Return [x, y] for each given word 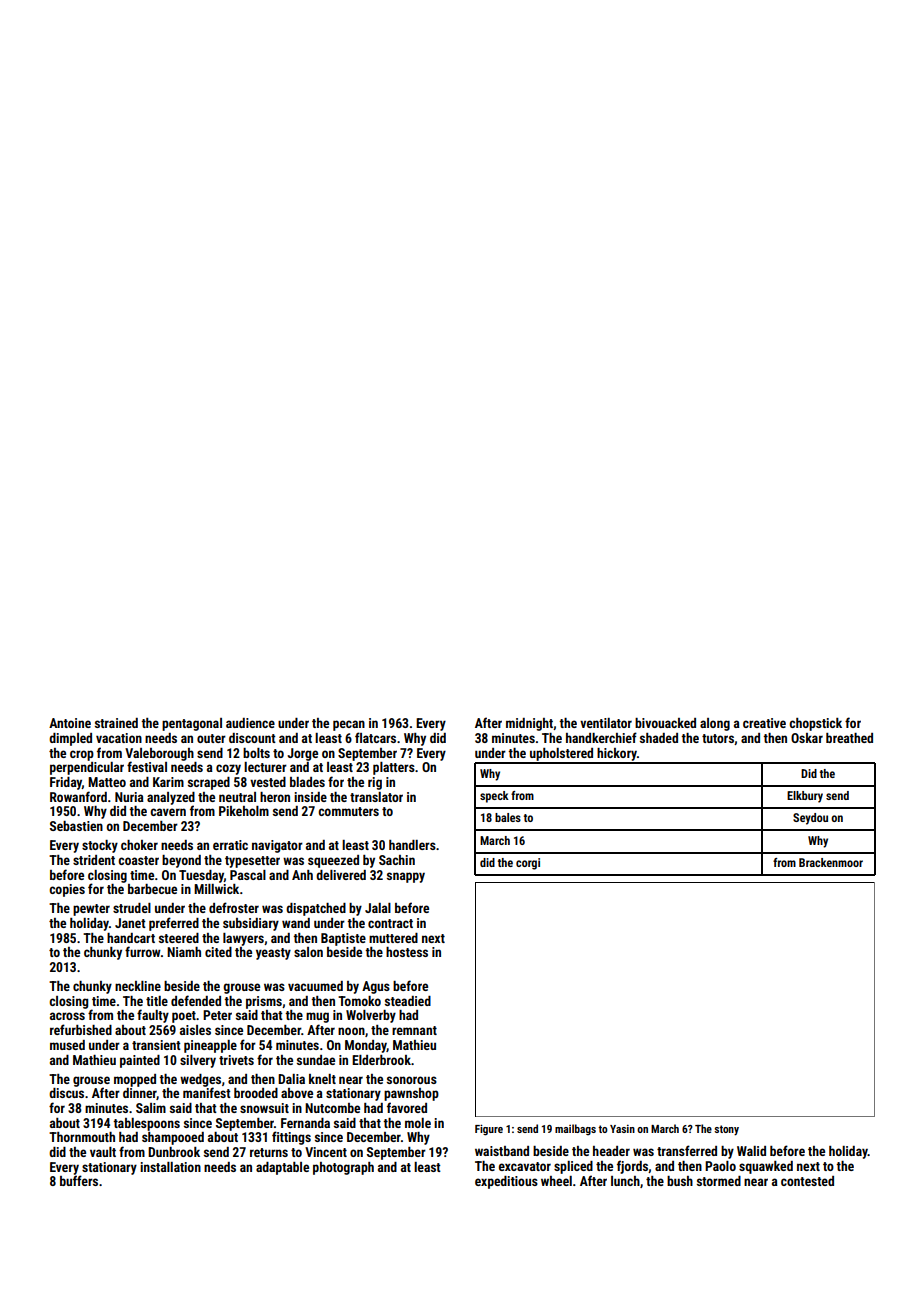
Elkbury [805, 797]
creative [764, 723]
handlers [412, 845]
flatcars [375, 737]
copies [67, 890]
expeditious [506, 1182]
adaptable [282, 1168]
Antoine [70, 723]
